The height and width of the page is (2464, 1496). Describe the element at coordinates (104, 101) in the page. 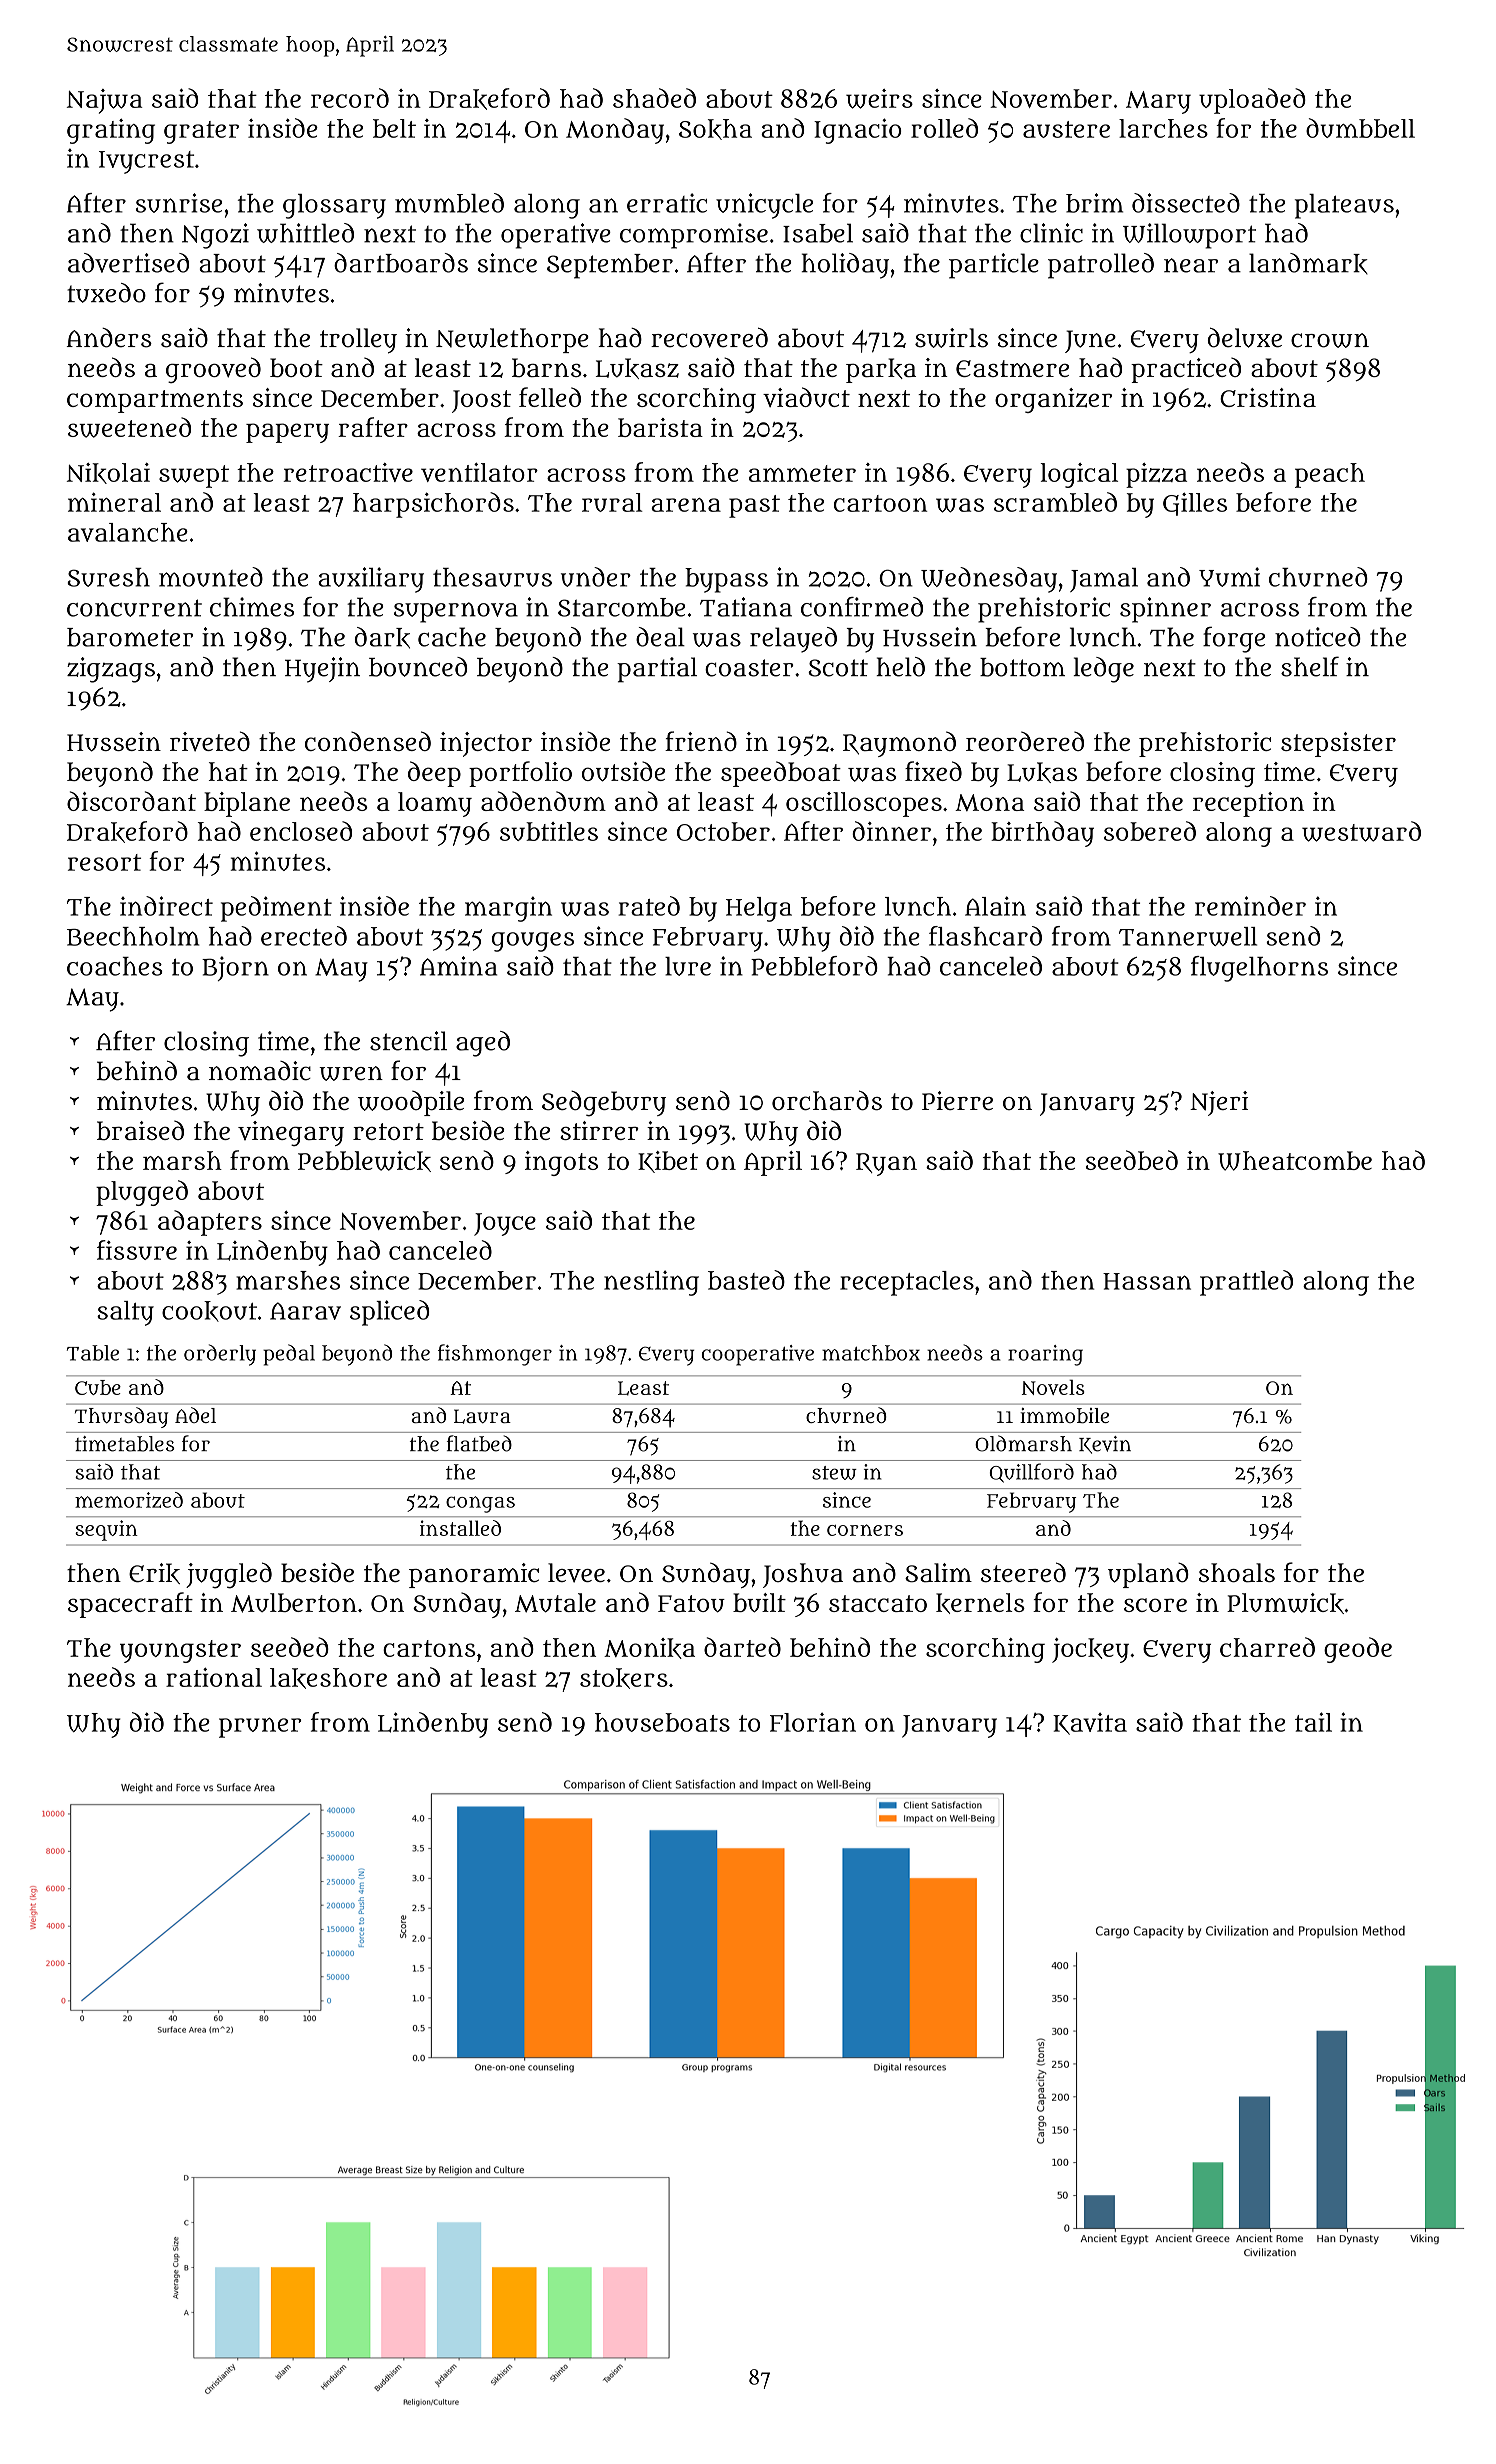

I see `Najwa` at that location.
